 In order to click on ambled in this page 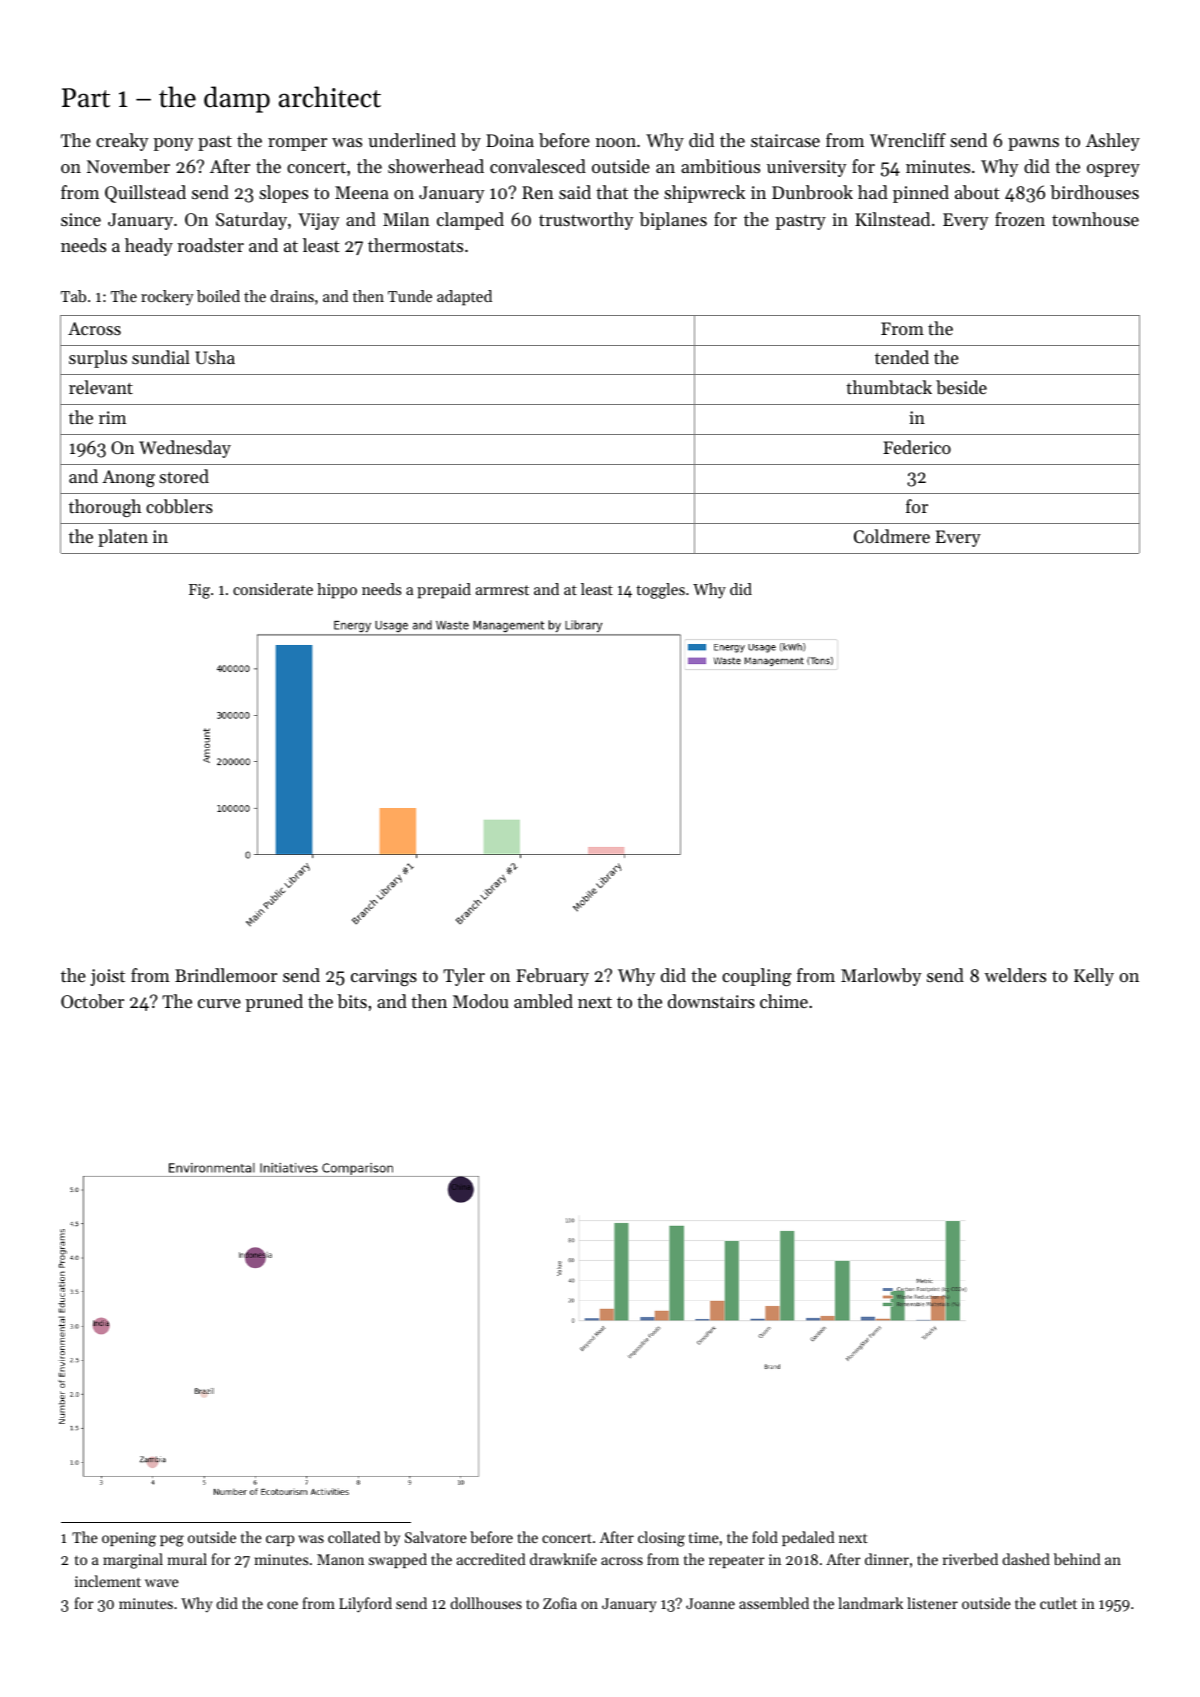, I will do `click(543, 1001)`.
